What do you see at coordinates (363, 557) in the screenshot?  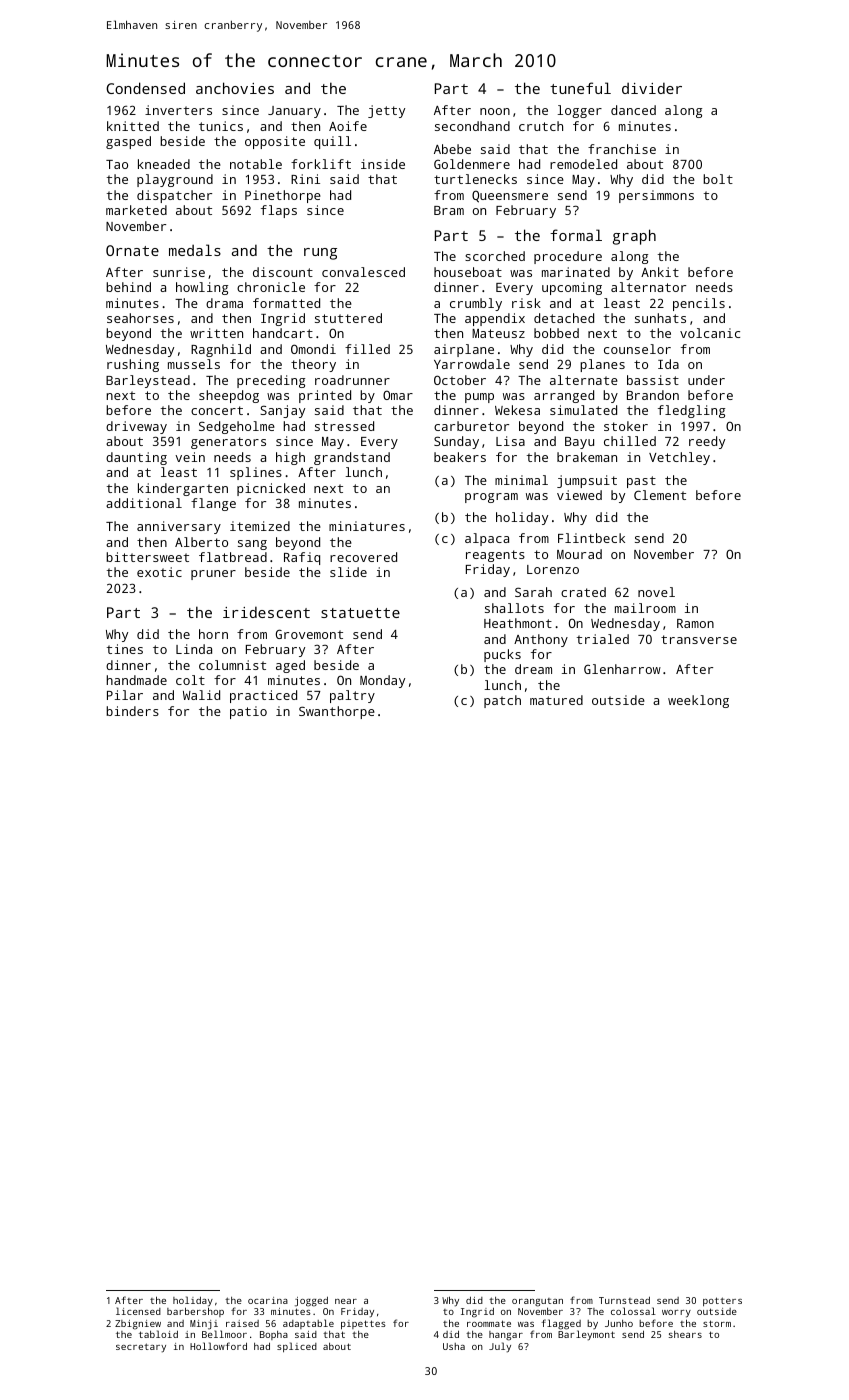 I see `recovered` at bounding box center [363, 557].
